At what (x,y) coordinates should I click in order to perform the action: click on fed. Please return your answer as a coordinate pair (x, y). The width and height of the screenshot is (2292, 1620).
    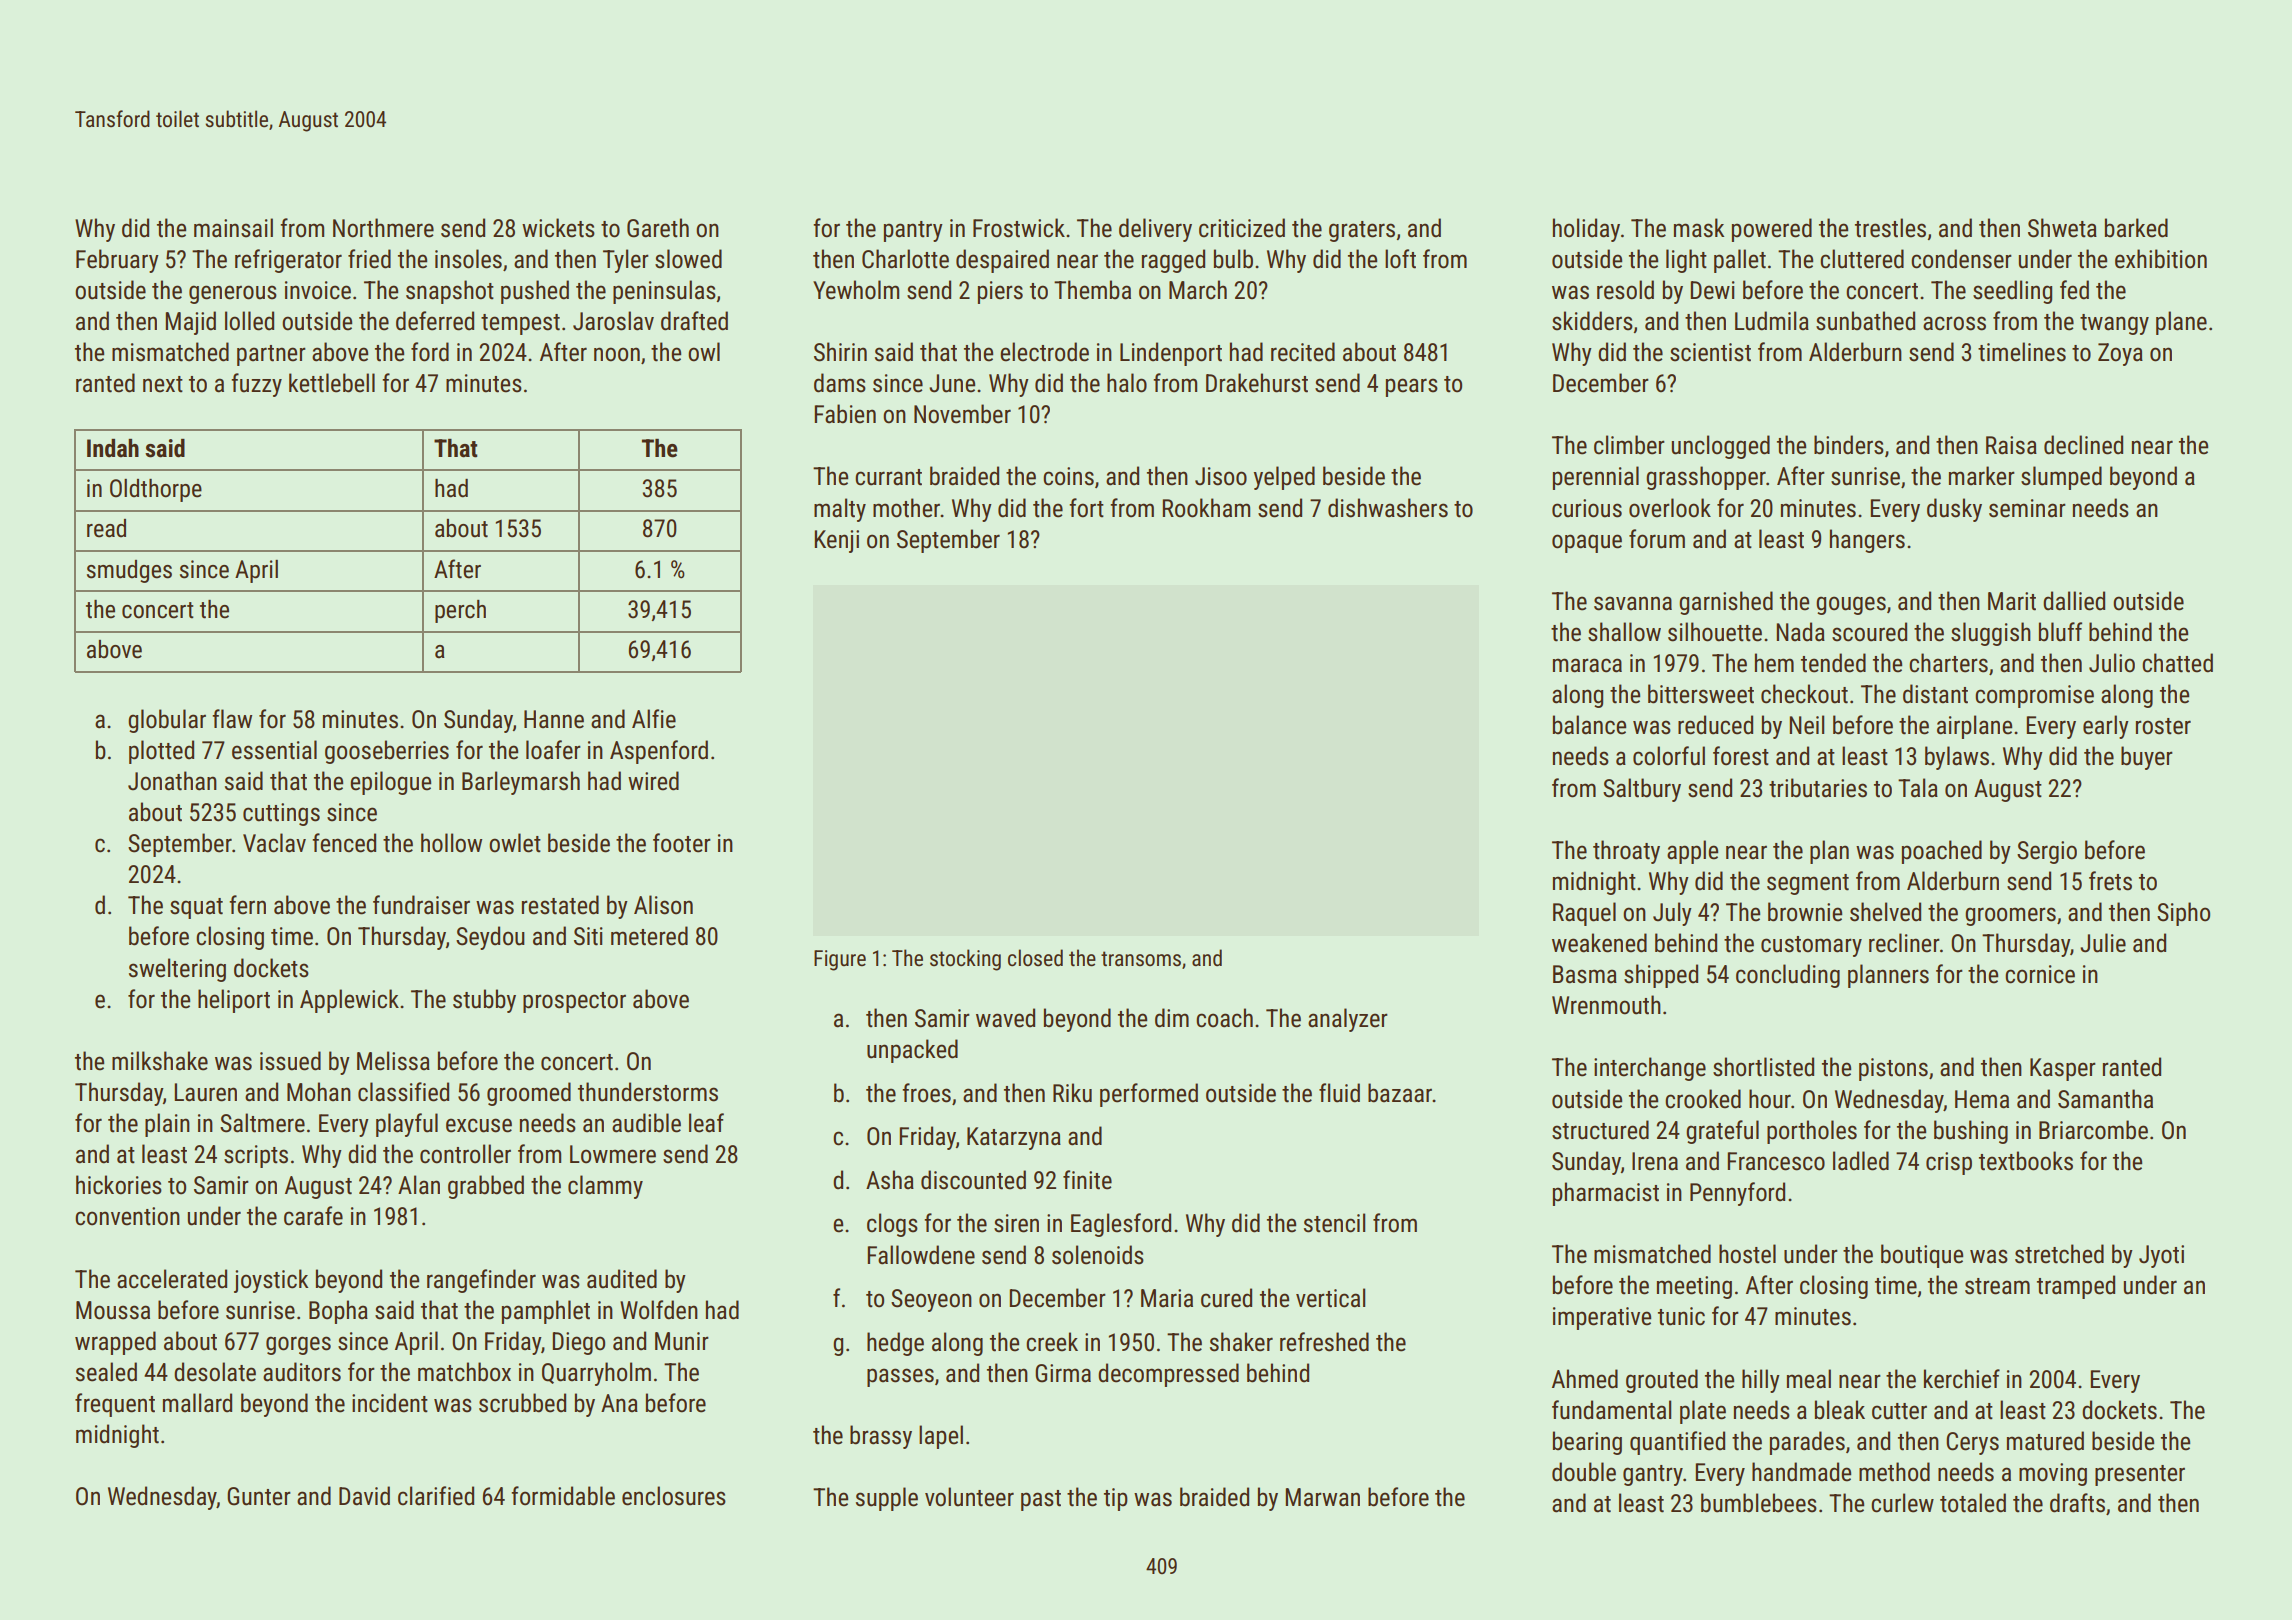
    Looking at the image, I should click on (2074, 290).
